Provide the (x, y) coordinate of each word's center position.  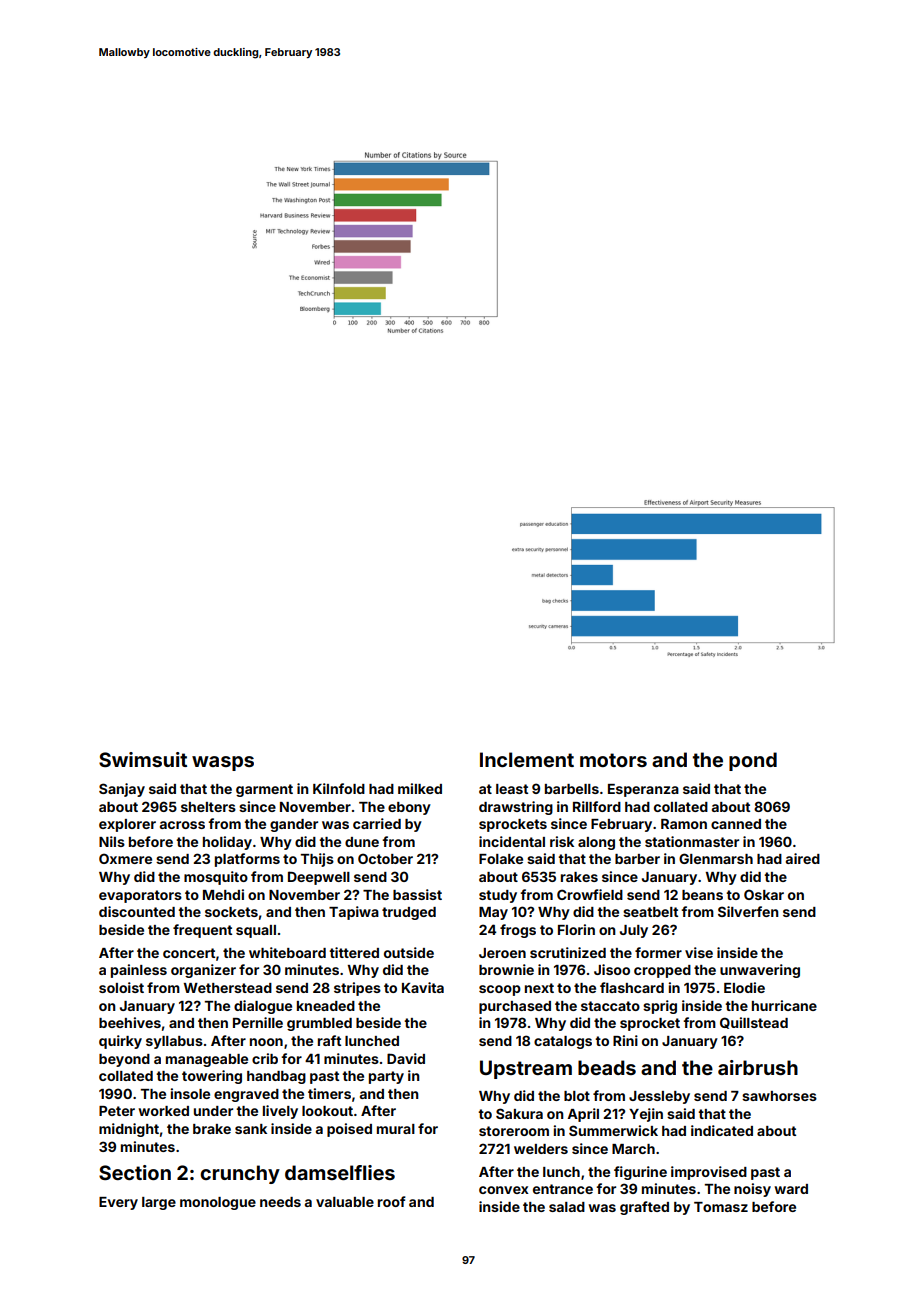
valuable (345, 1202)
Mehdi (223, 894)
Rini (625, 1040)
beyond (124, 1060)
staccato (610, 1006)
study (498, 896)
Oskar (764, 894)
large (159, 1203)
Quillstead (754, 1023)
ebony (409, 808)
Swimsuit (143, 759)
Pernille (258, 1022)
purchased (515, 1007)
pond (753, 761)
